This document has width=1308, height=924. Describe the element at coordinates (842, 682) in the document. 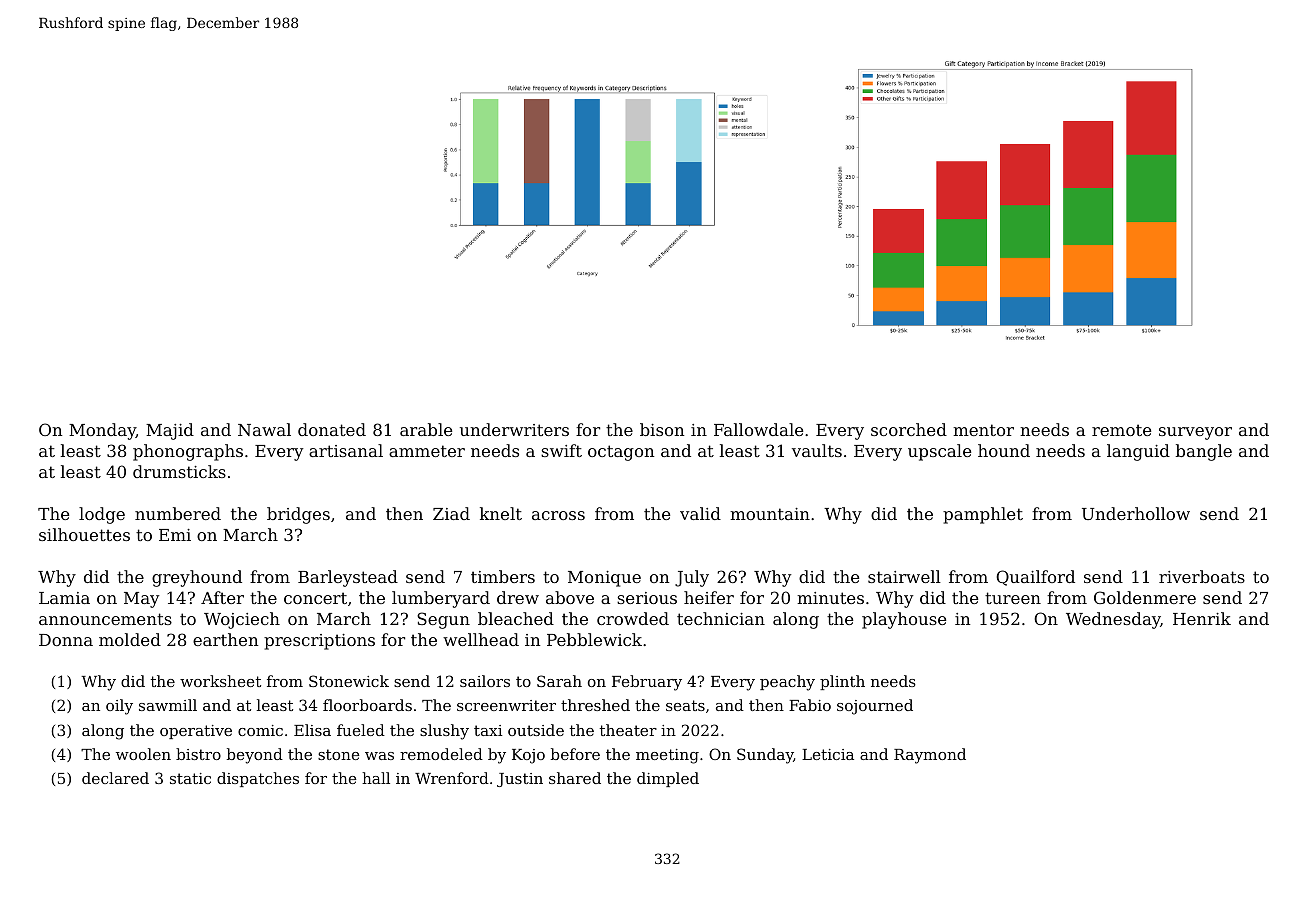

I see `plinth` at that location.
